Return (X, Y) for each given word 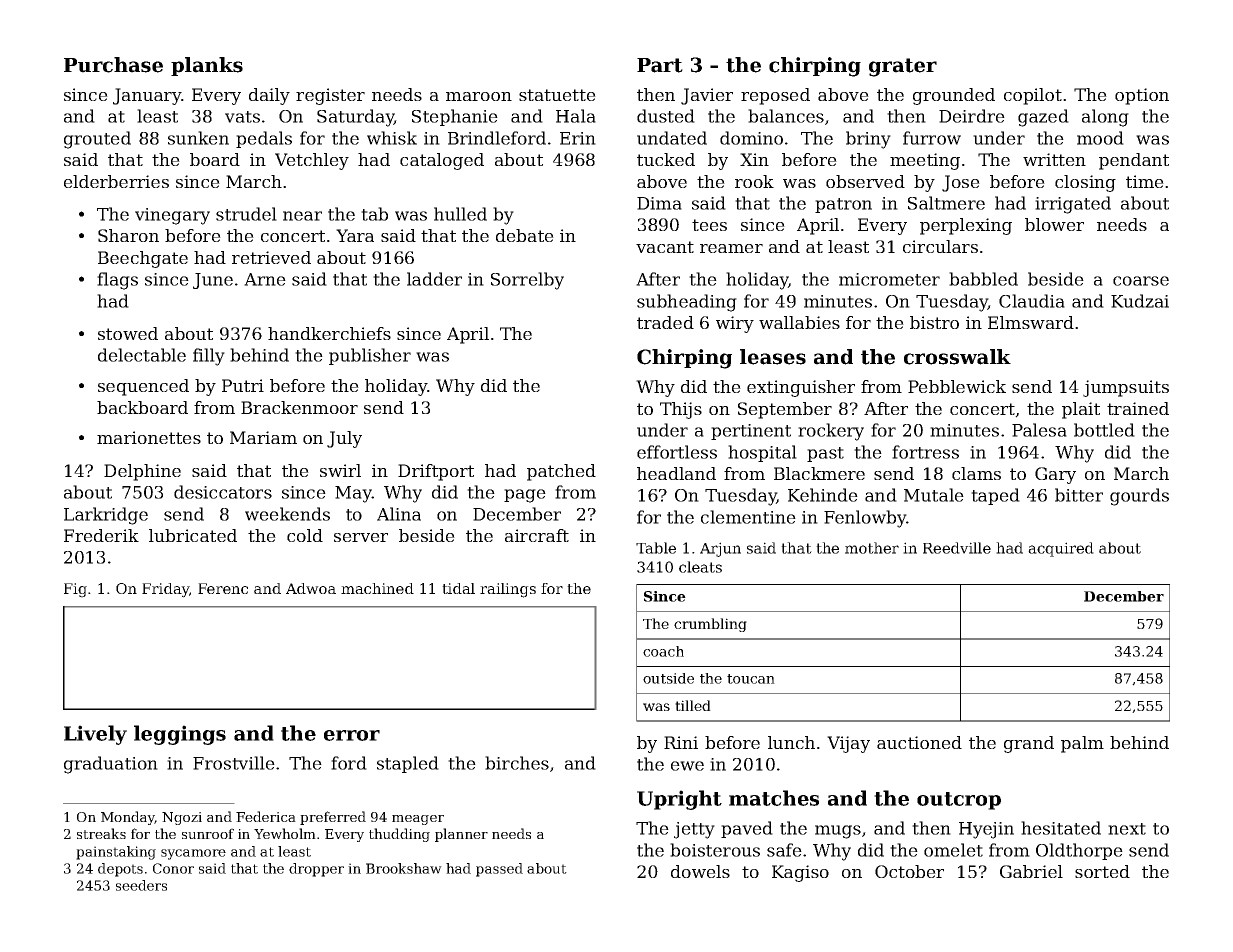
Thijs (681, 410)
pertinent (751, 432)
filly (209, 357)
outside (668, 678)
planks (207, 66)
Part (660, 65)
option (1142, 96)
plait (1081, 410)
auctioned (919, 742)
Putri (243, 385)
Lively (95, 735)
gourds (1139, 497)
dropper (316, 870)
